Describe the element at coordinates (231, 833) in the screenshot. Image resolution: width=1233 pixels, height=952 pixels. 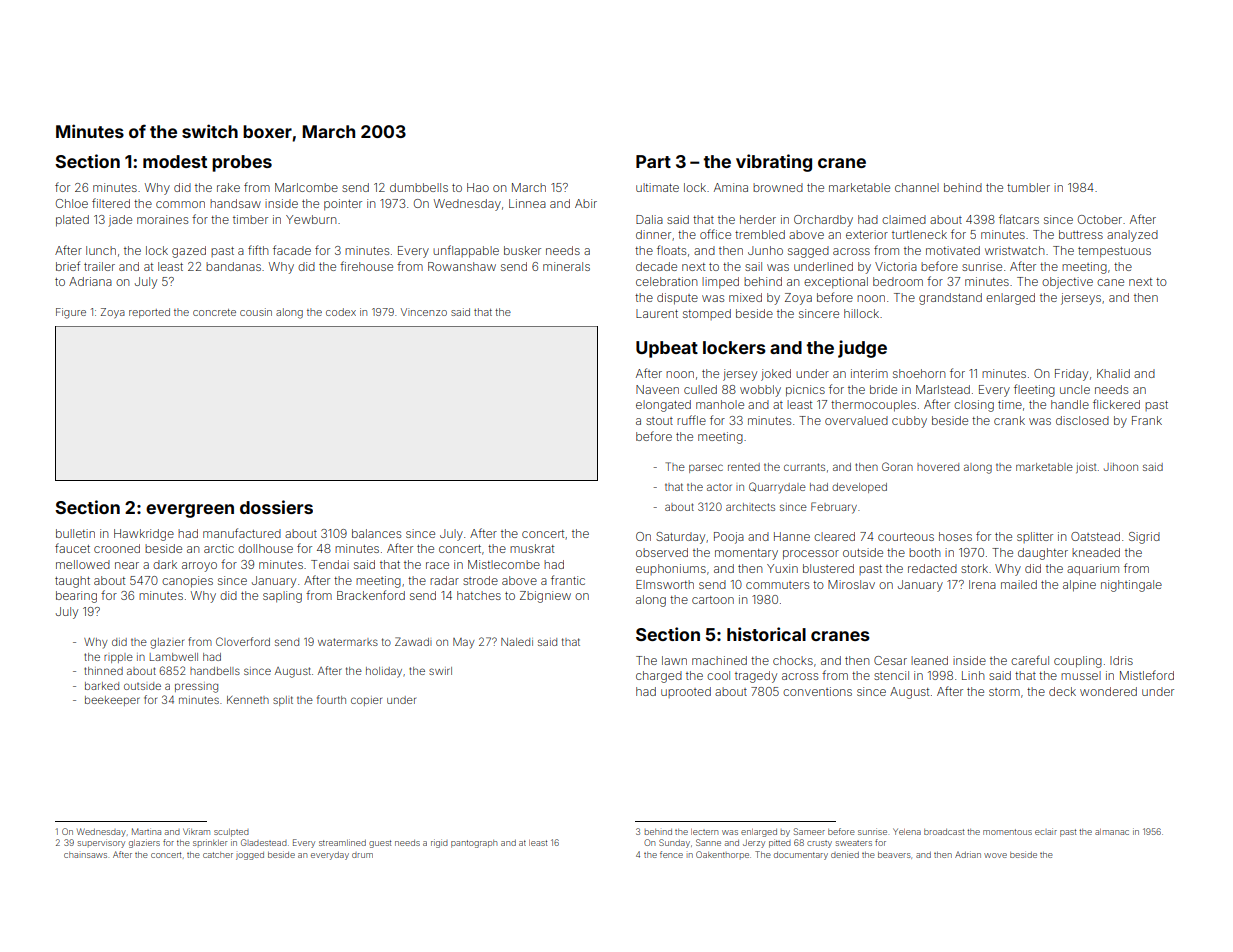
I see `sculpted` at that location.
